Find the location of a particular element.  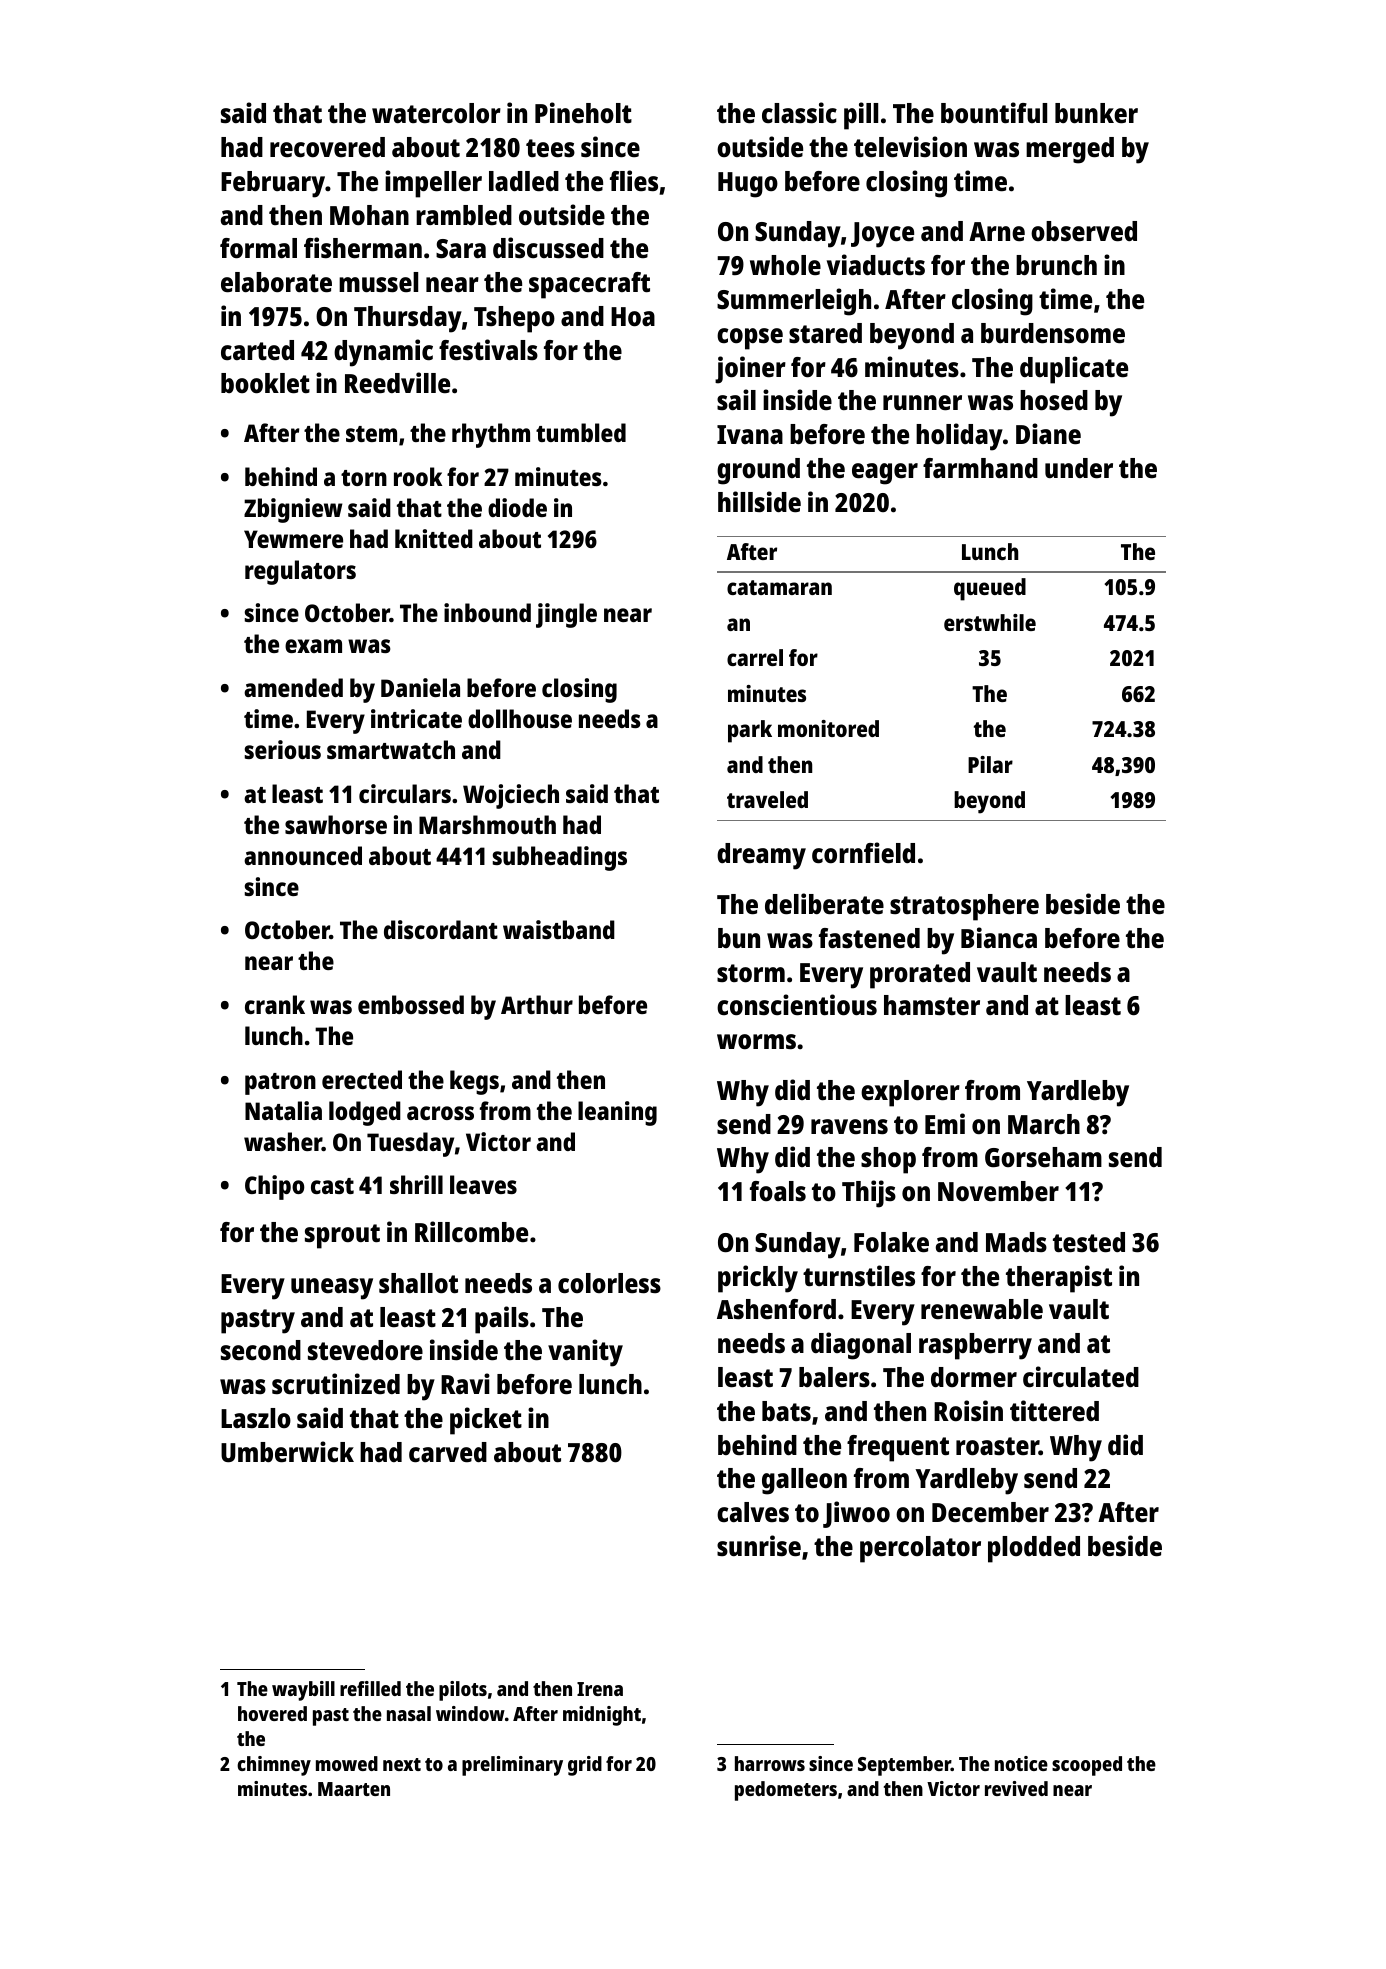

viaducts is located at coordinates (876, 264).
